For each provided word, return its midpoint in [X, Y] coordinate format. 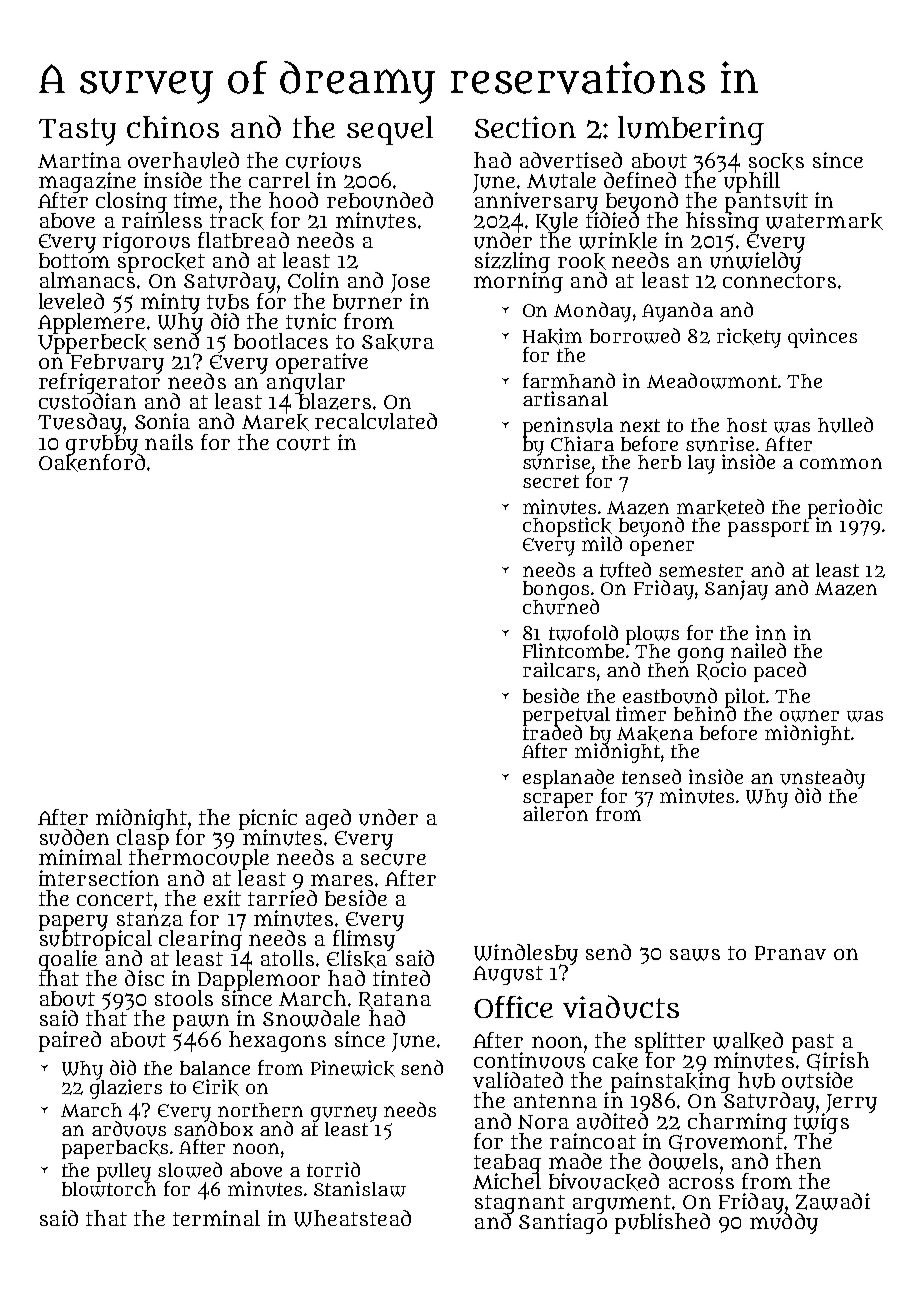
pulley [124, 1172]
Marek [275, 422]
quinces [822, 338]
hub [756, 1080]
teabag [507, 1163]
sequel [390, 130]
